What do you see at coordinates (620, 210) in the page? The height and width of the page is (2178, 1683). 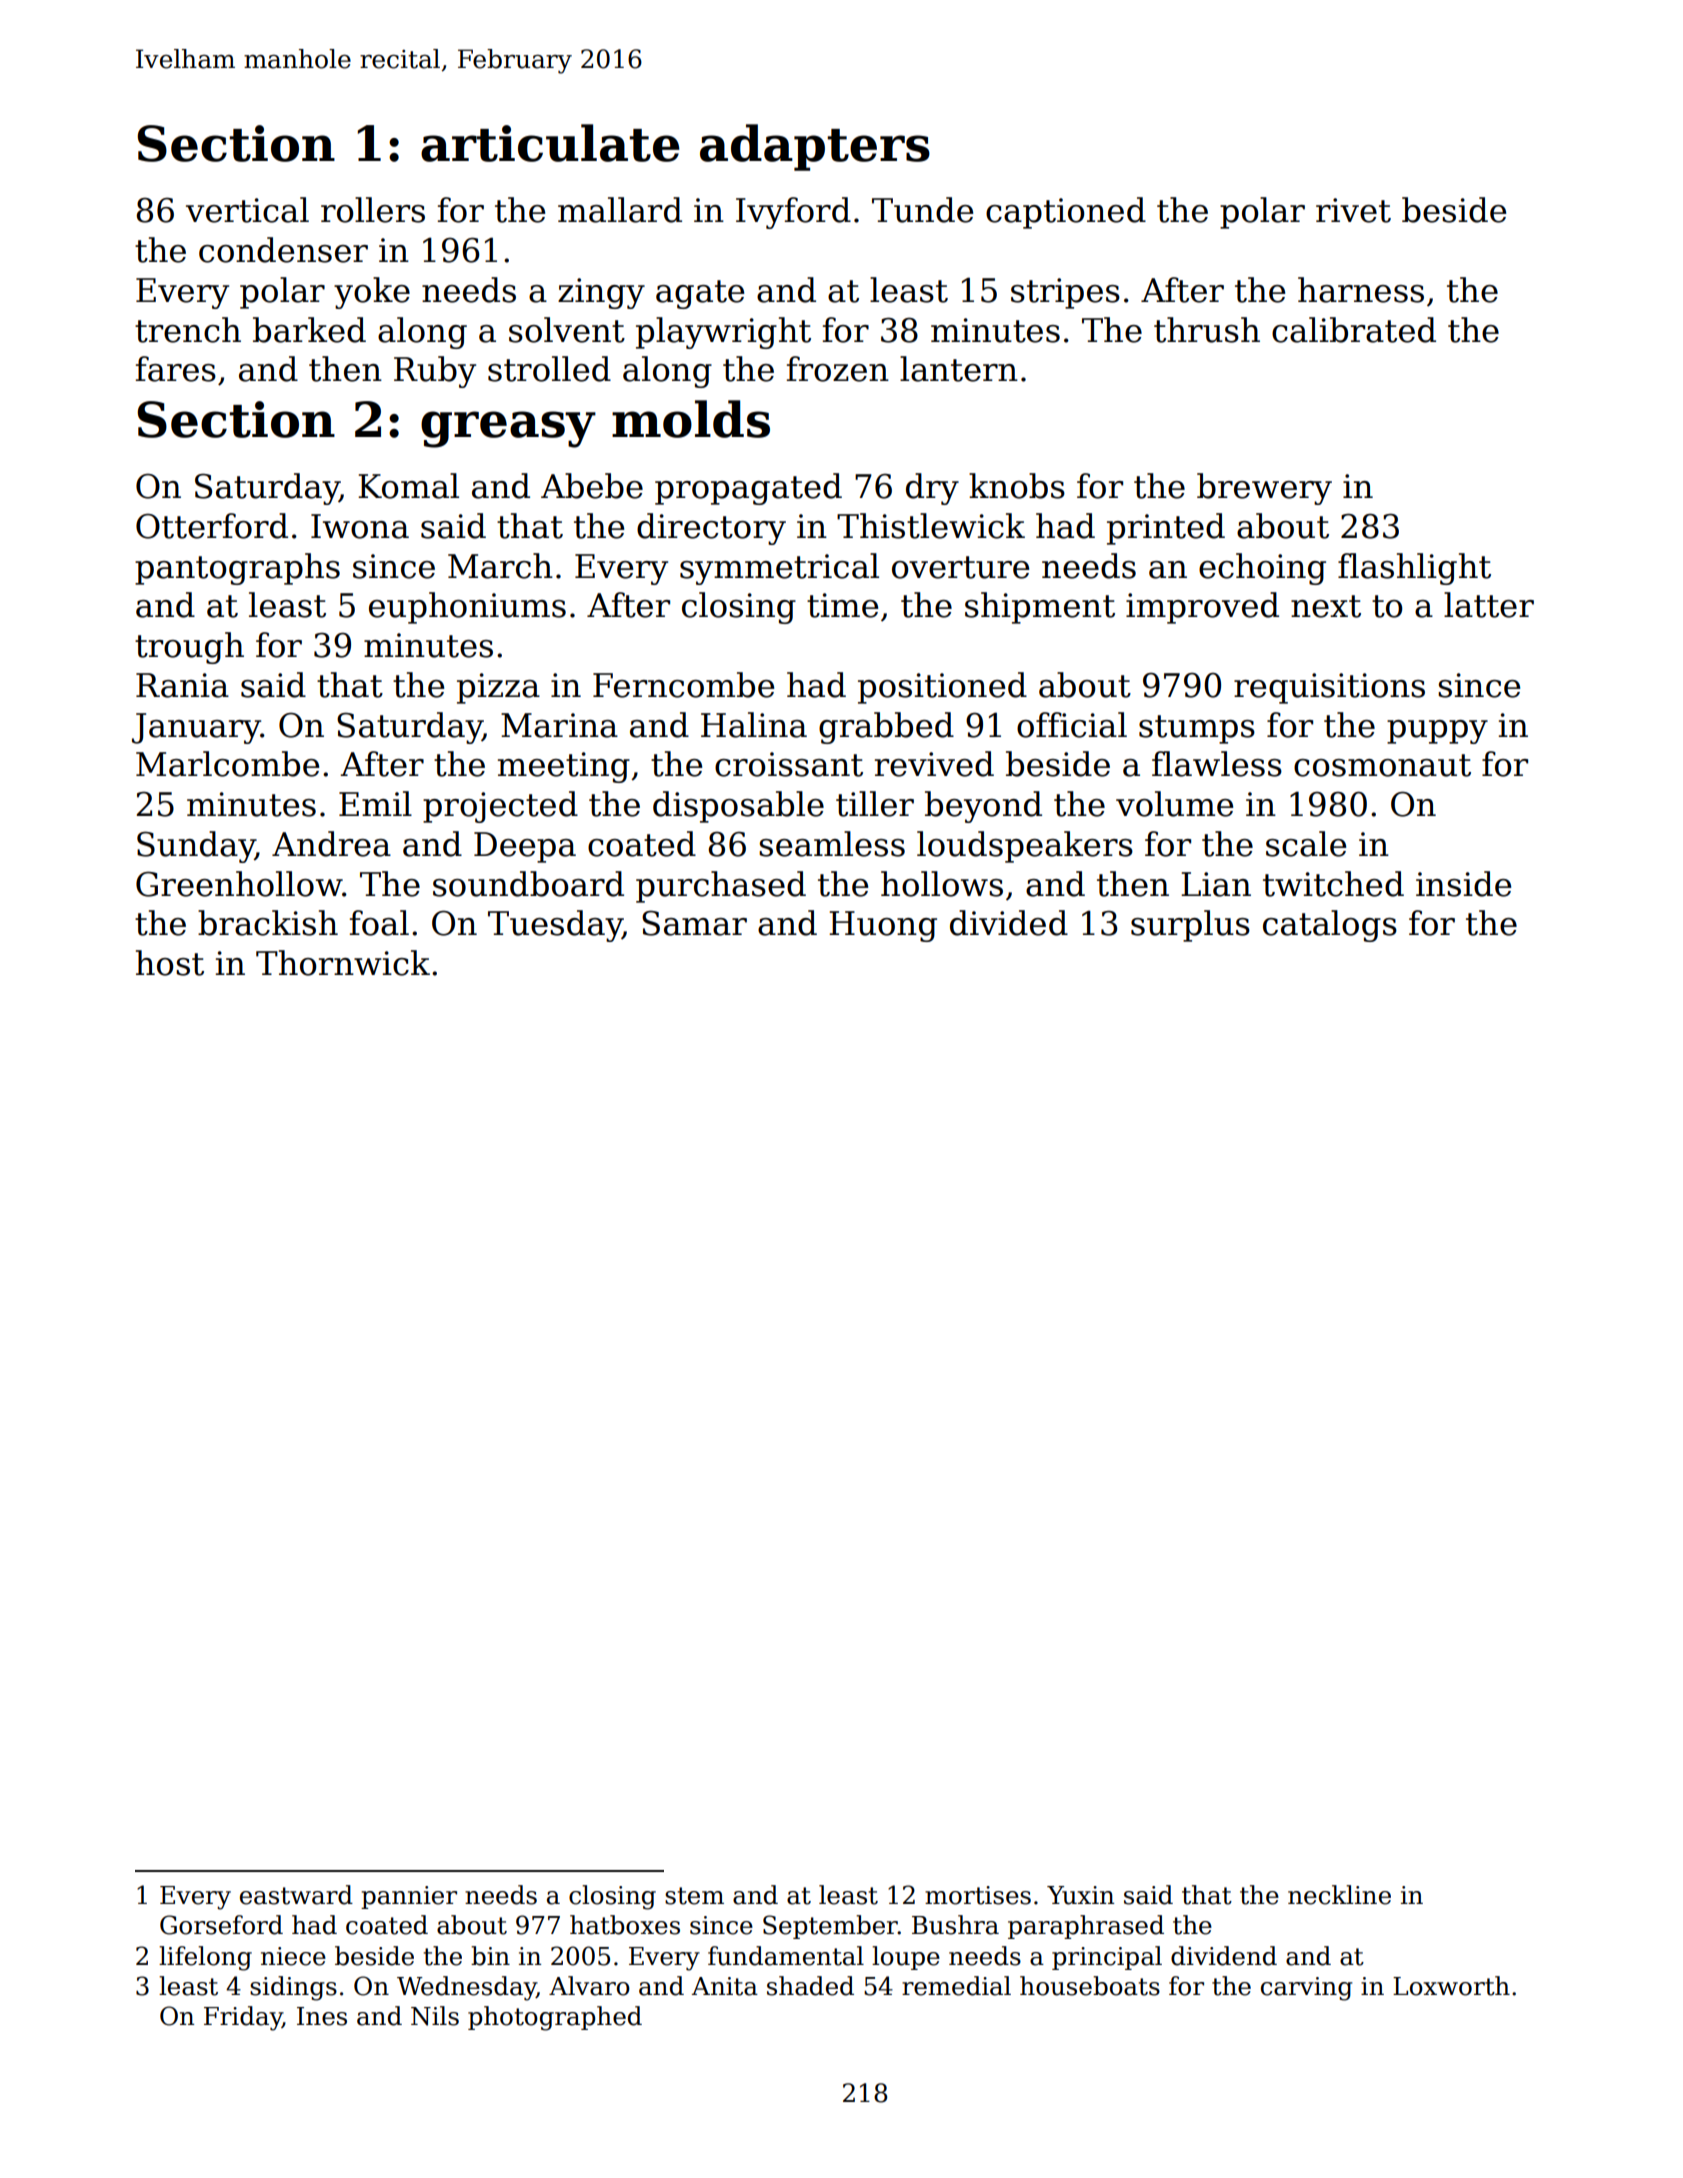 I see `mallard` at bounding box center [620, 210].
